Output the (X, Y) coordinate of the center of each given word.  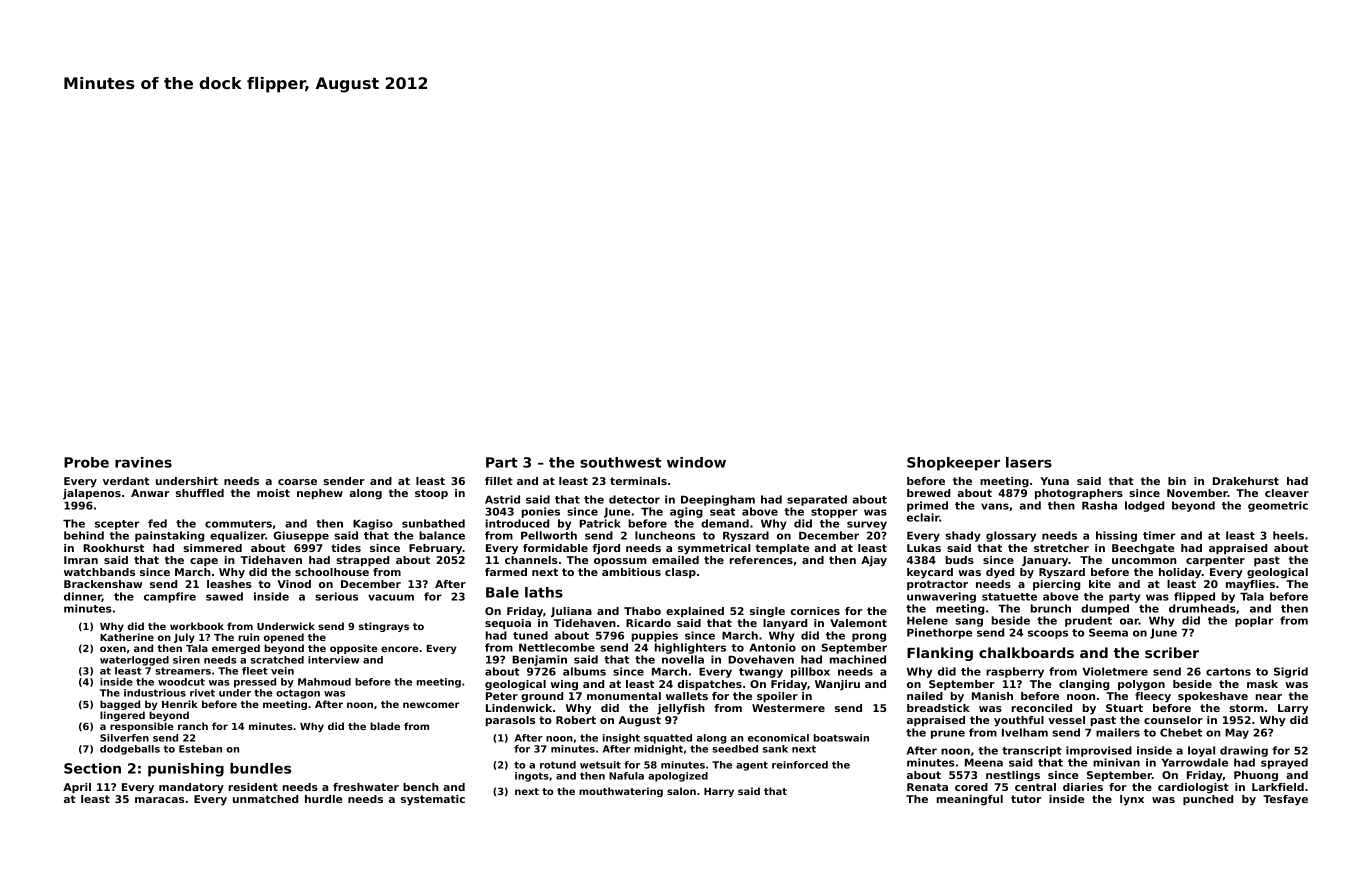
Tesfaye (1285, 800)
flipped (1194, 597)
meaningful (970, 800)
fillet (499, 481)
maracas (159, 800)
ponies (541, 512)
